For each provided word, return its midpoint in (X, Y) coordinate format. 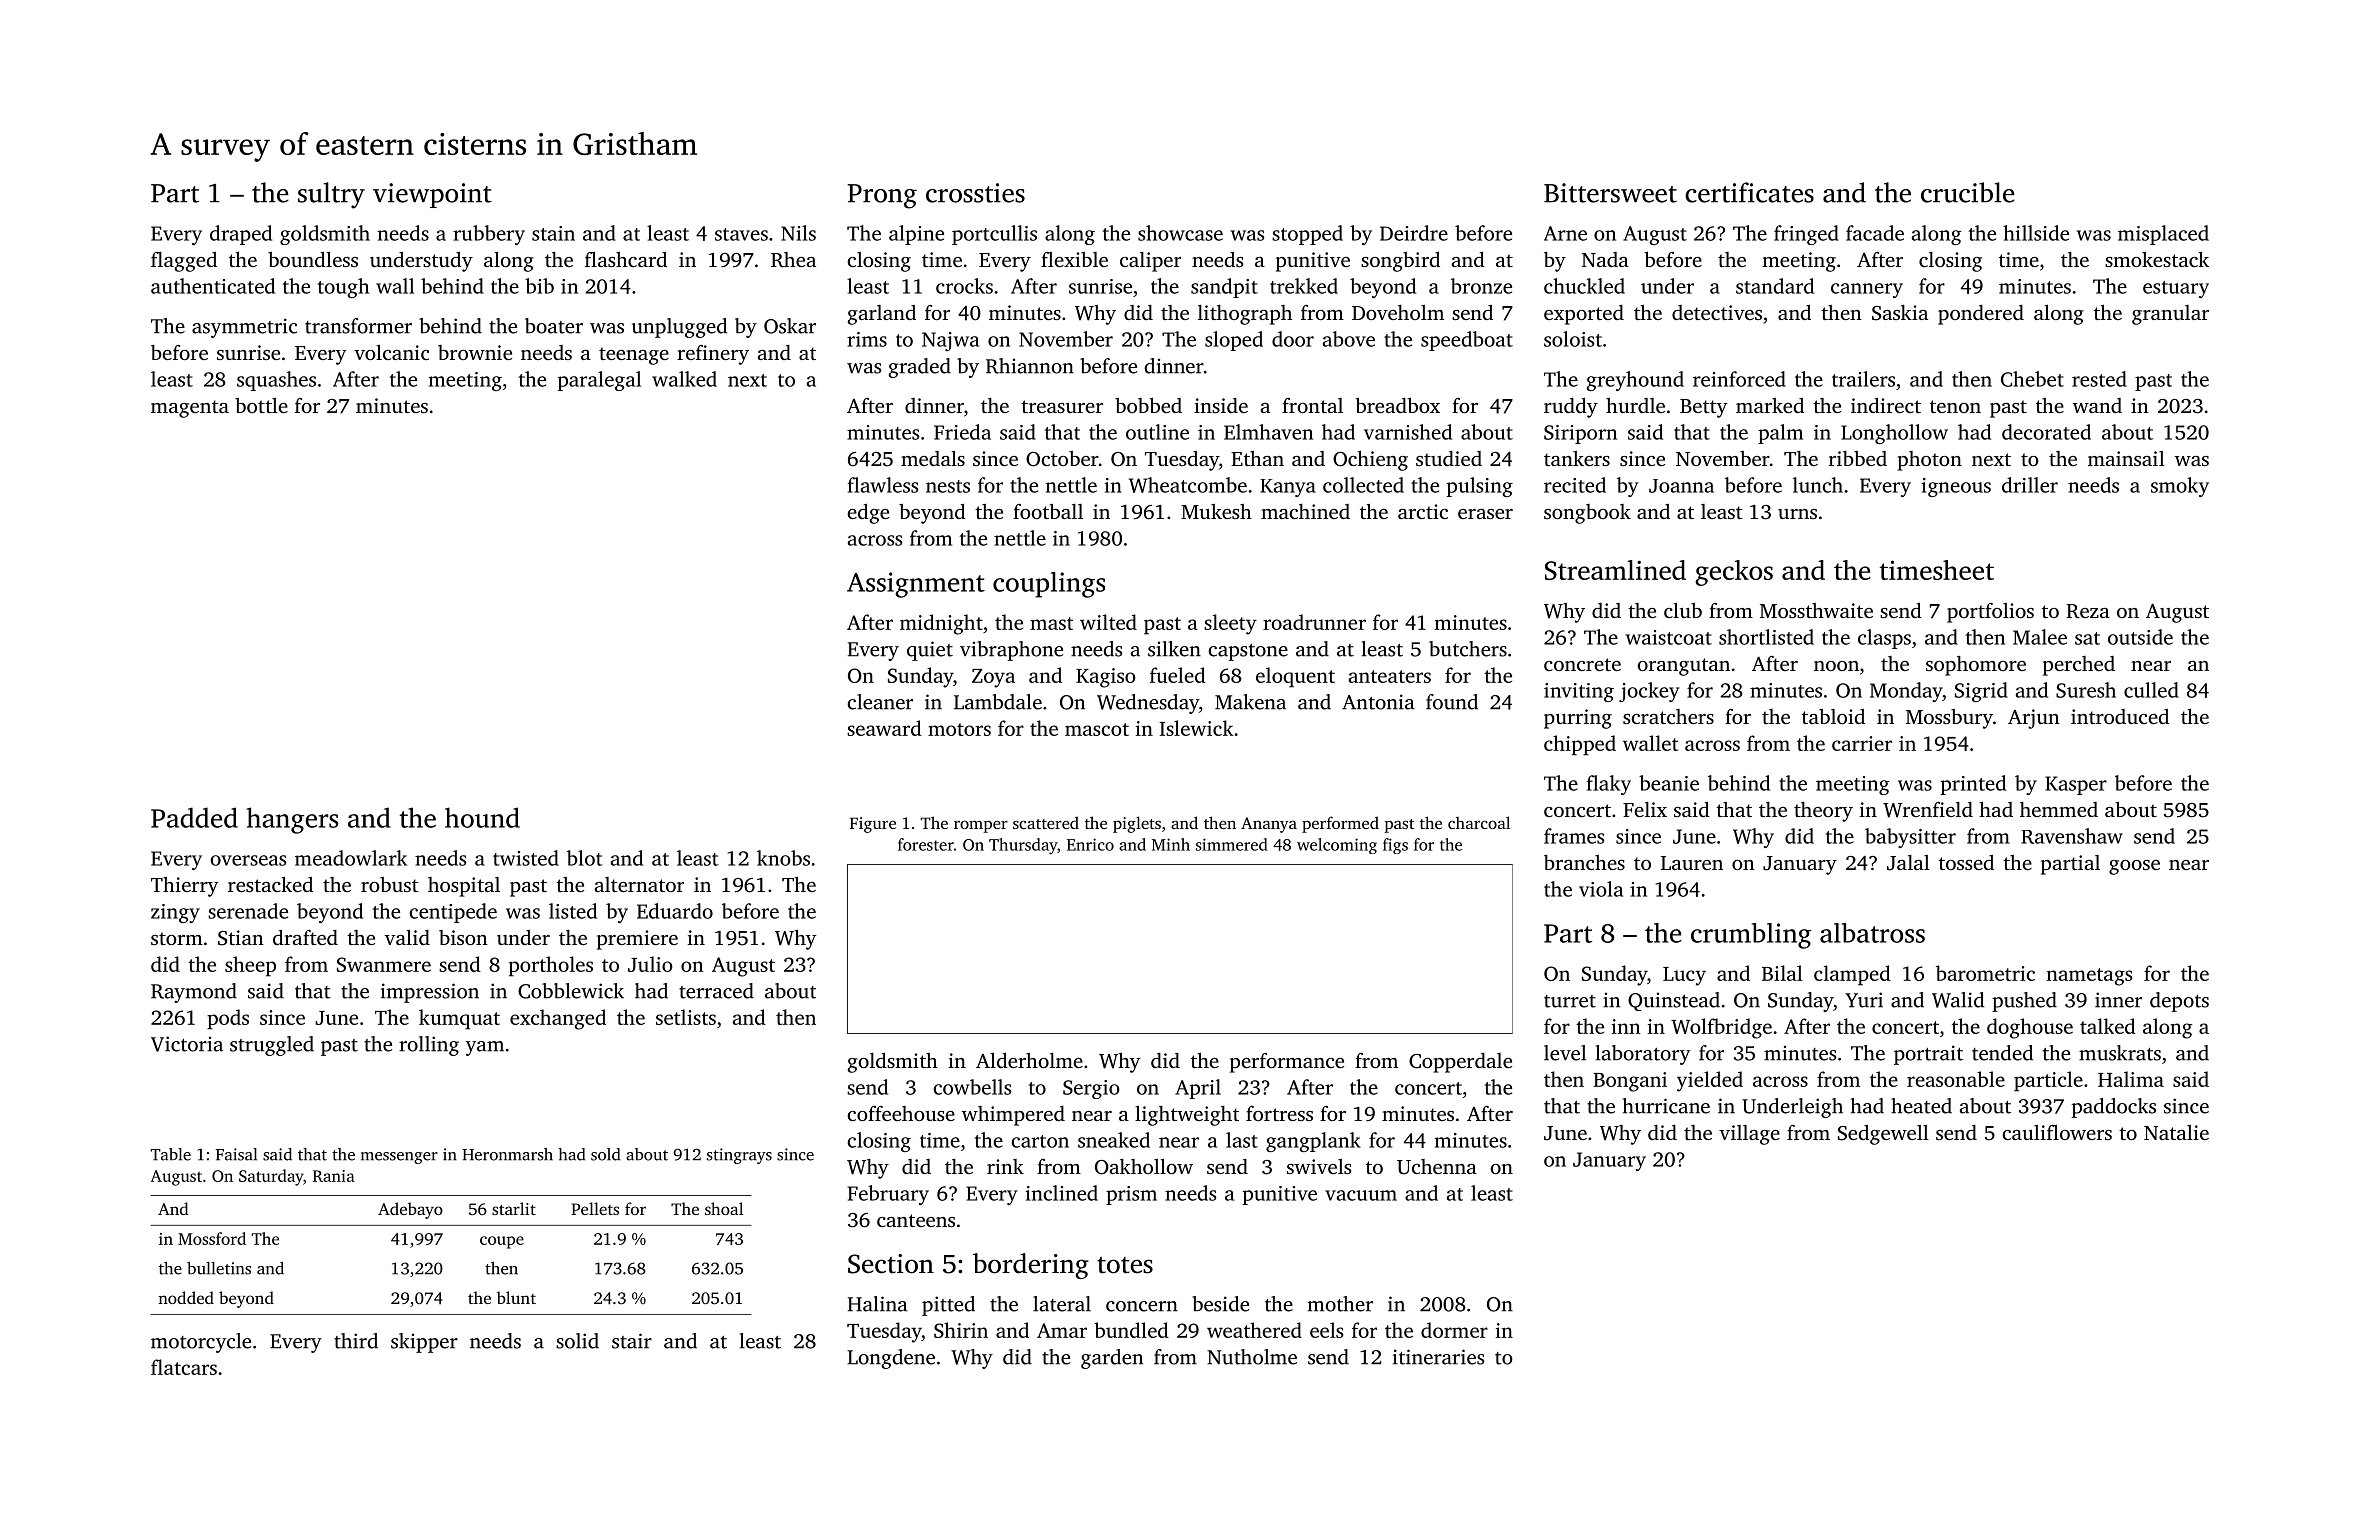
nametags (2089, 977)
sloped (1234, 341)
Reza (2088, 611)
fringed (1806, 235)
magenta (190, 409)
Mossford (212, 1238)
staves (741, 234)
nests (948, 486)
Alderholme (1029, 1060)
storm (177, 938)
